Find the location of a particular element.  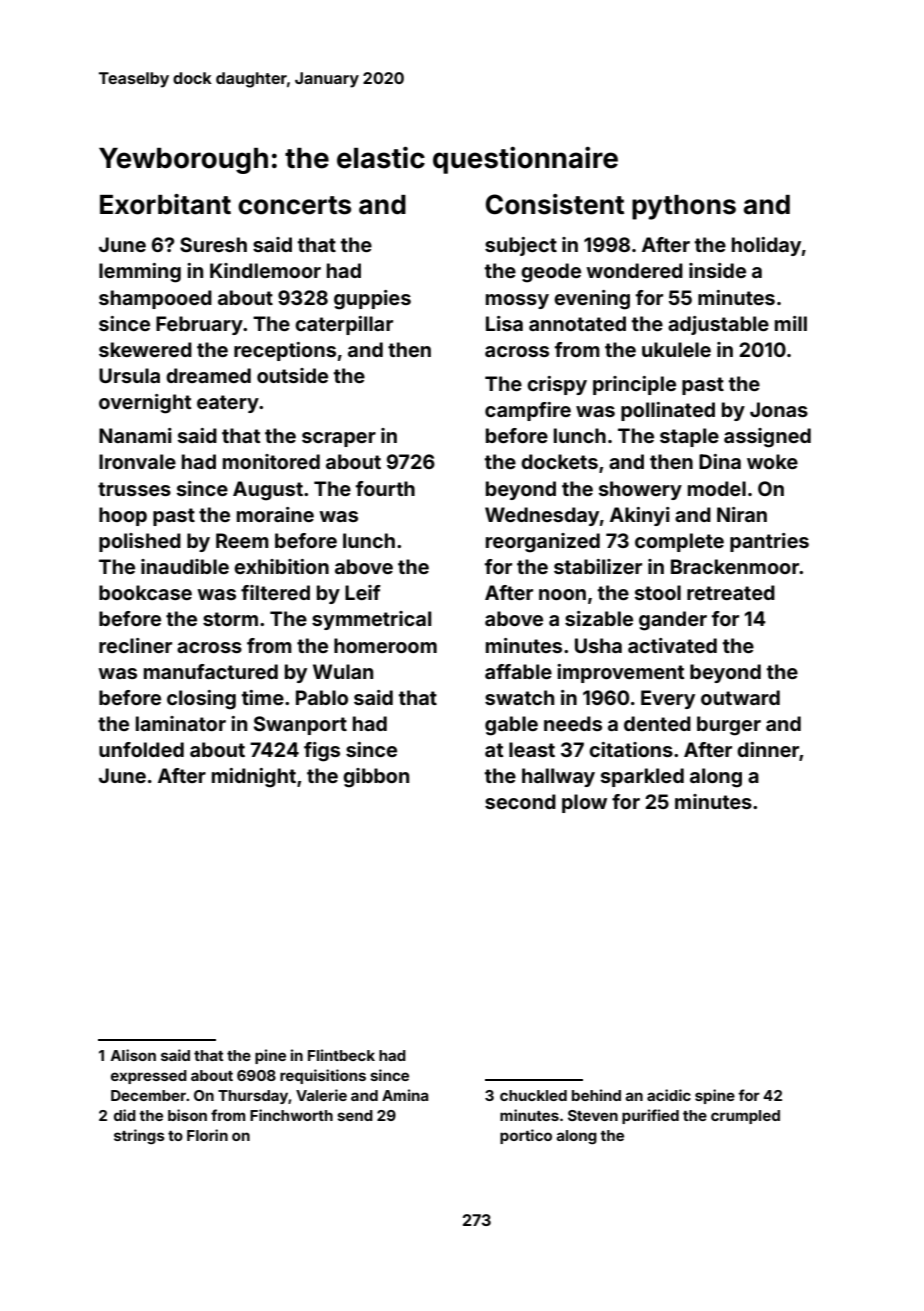

sparkled is located at coordinates (642, 777).
